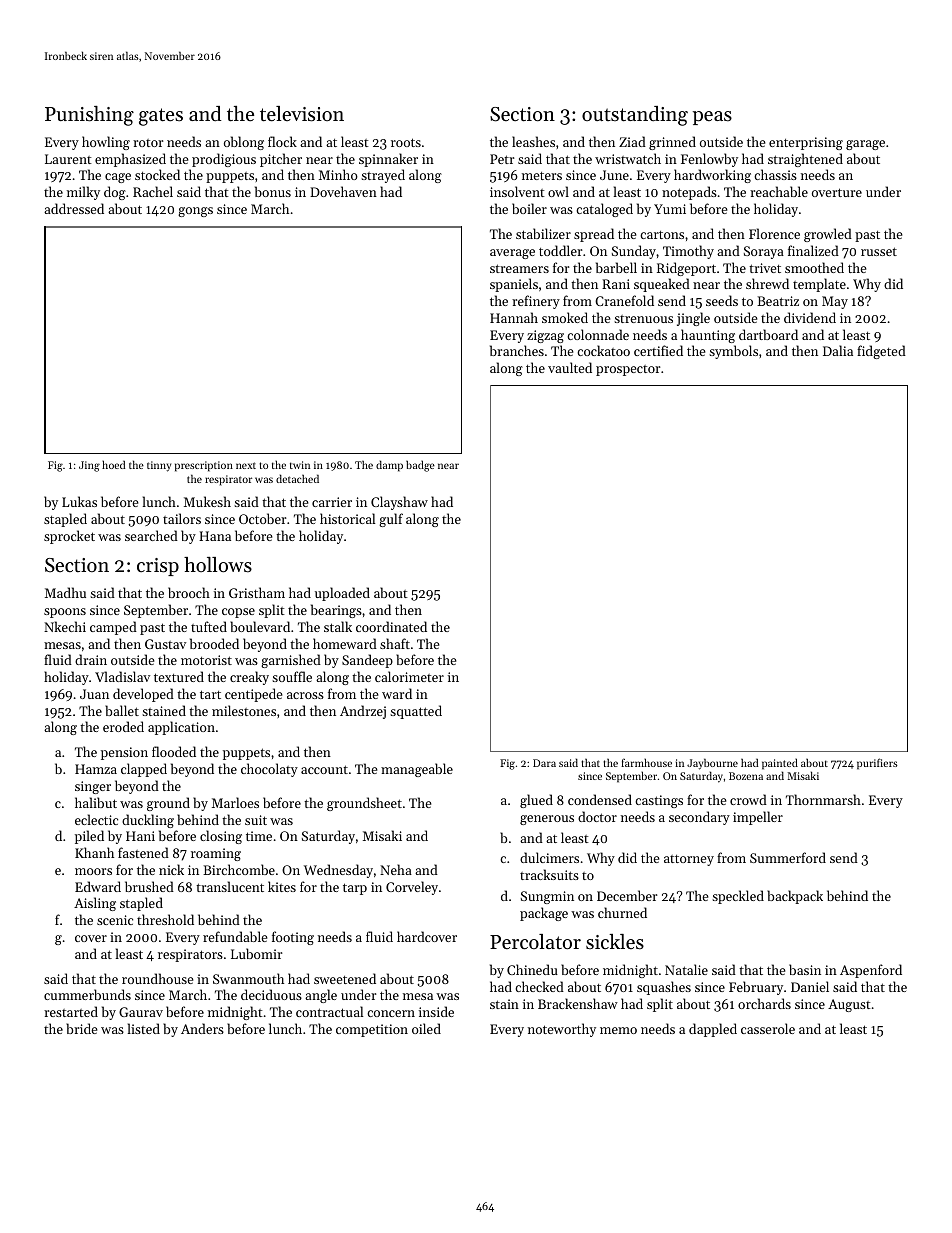 This page has height=1233, width=952. Describe the element at coordinates (837, 192) in the page. I see `overture` at that location.
